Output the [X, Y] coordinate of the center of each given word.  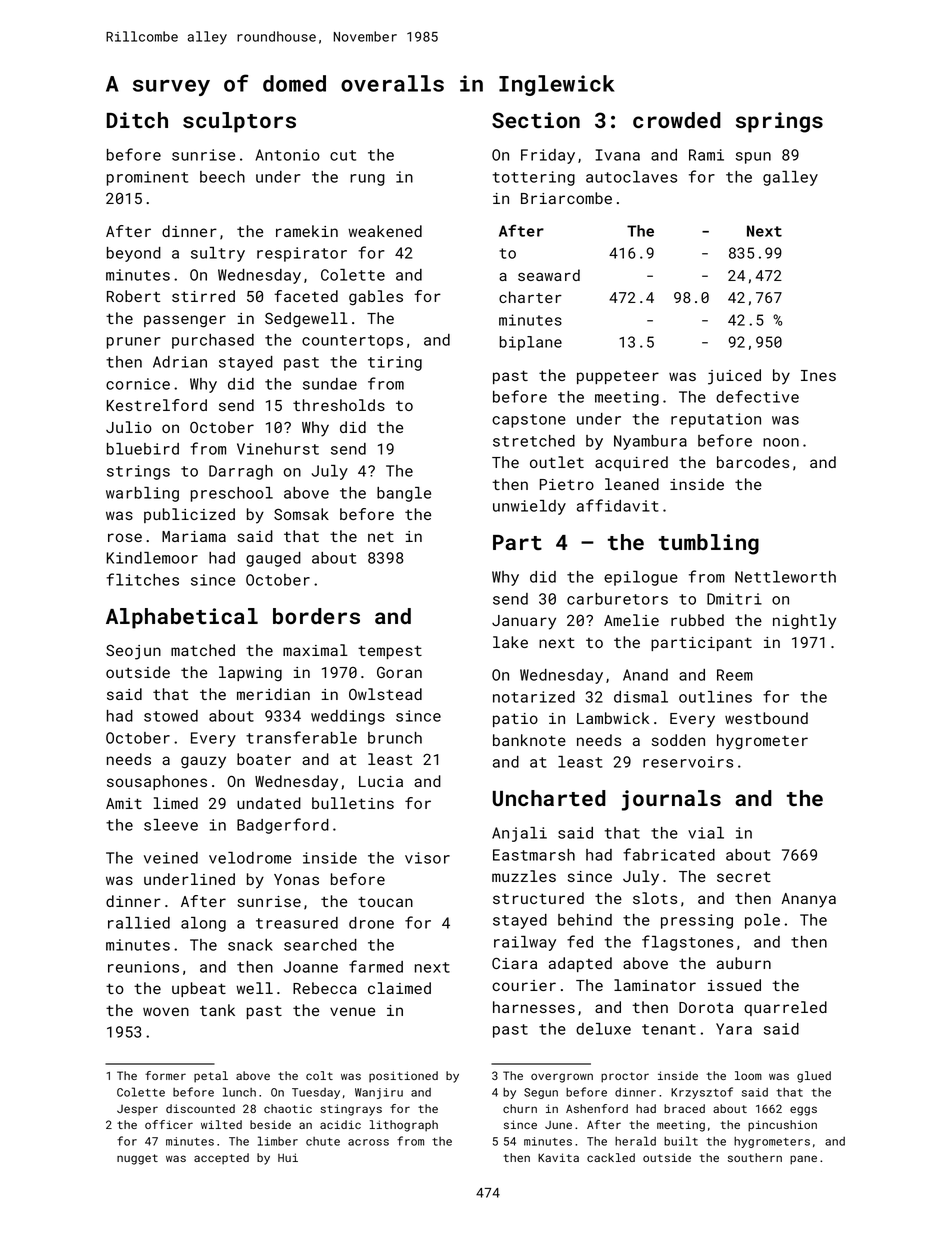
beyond [134, 254]
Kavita [558, 1157]
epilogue [641, 578]
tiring [395, 363]
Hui [288, 1157]
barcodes [753, 462]
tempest [390, 652]
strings [138, 472]
